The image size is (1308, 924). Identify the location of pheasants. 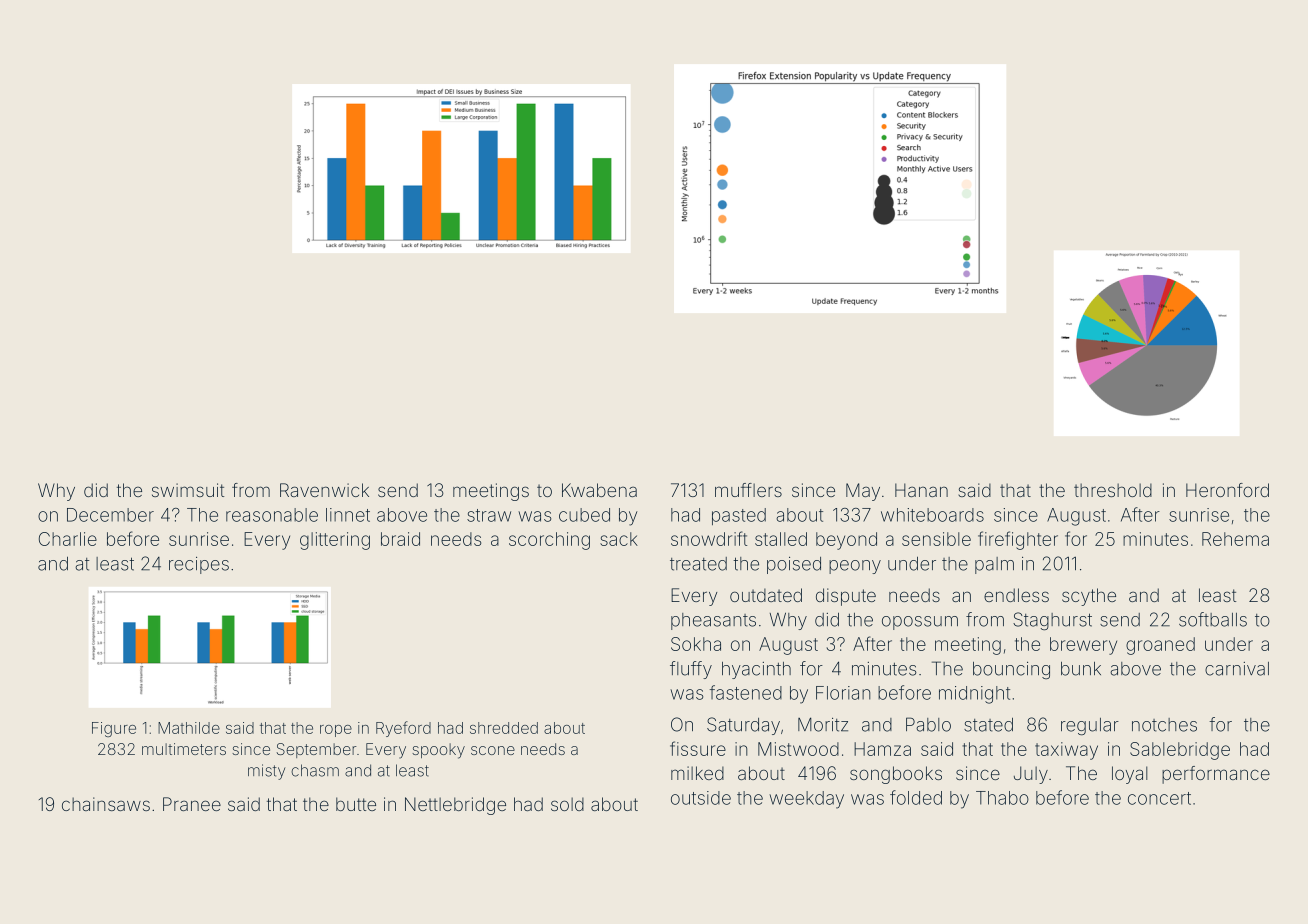
(713, 621).
